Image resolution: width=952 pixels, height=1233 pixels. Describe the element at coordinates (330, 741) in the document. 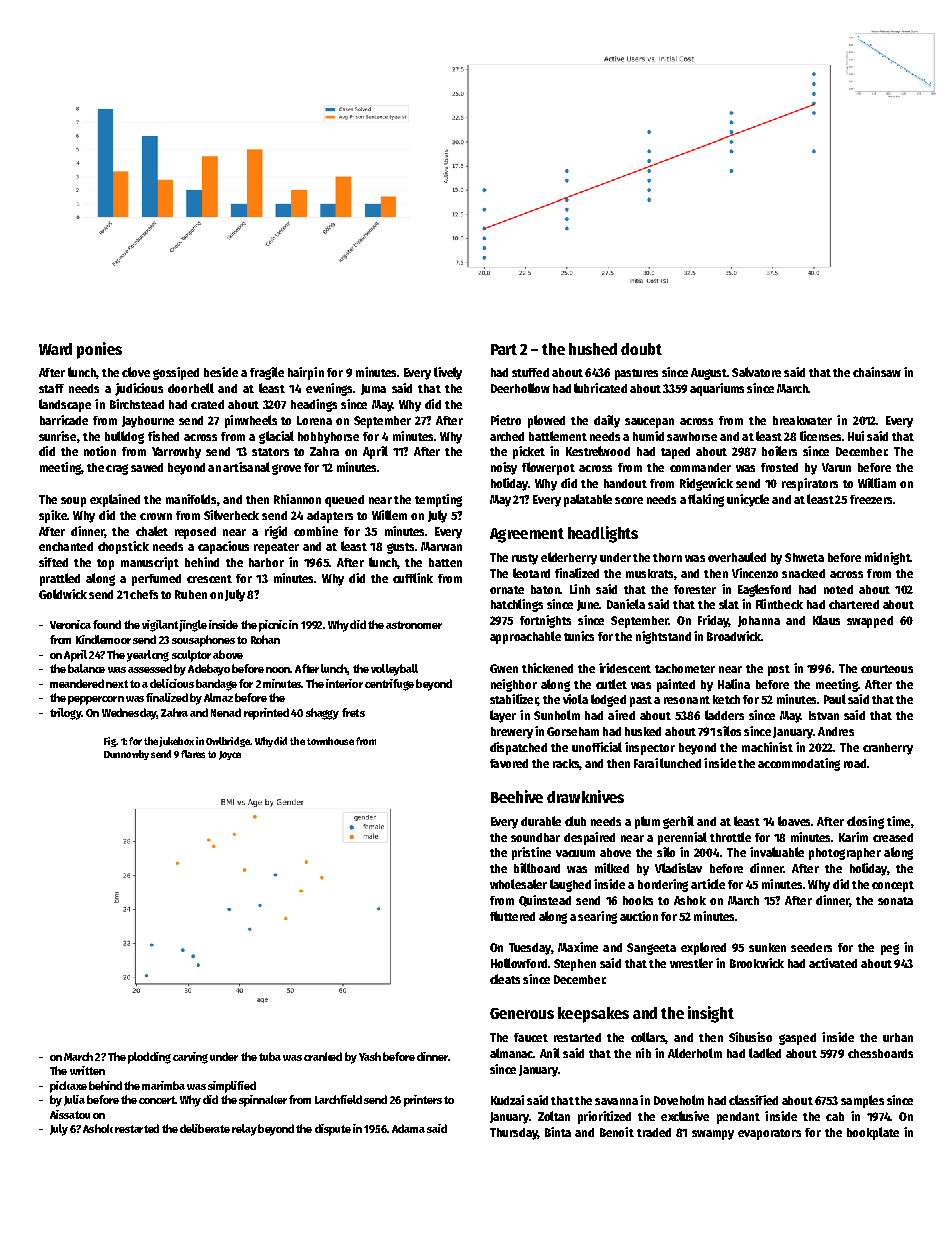

I see `townhouse` at that location.
